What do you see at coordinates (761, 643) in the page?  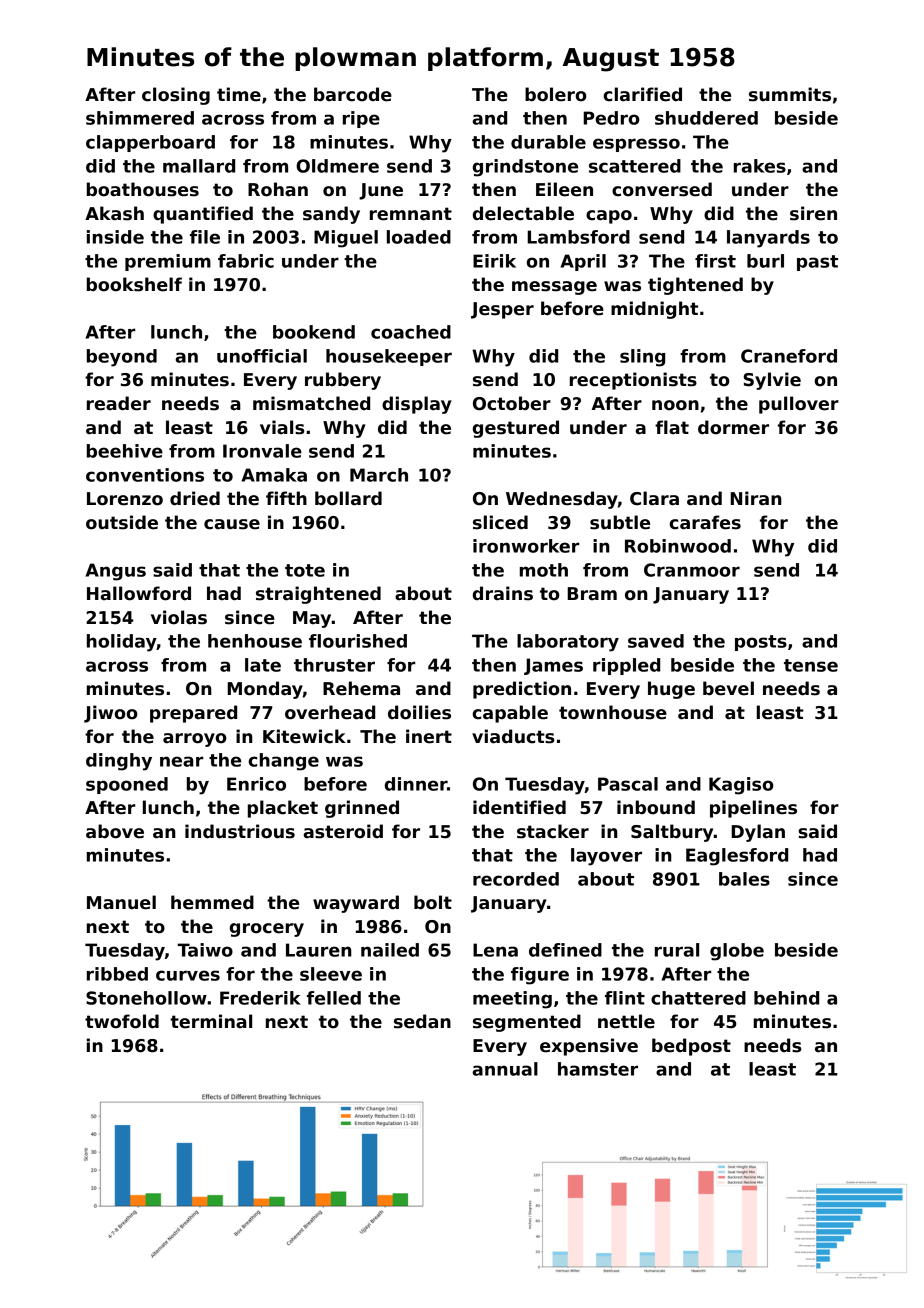 I see `posts` at bounding box center [761, 643].
